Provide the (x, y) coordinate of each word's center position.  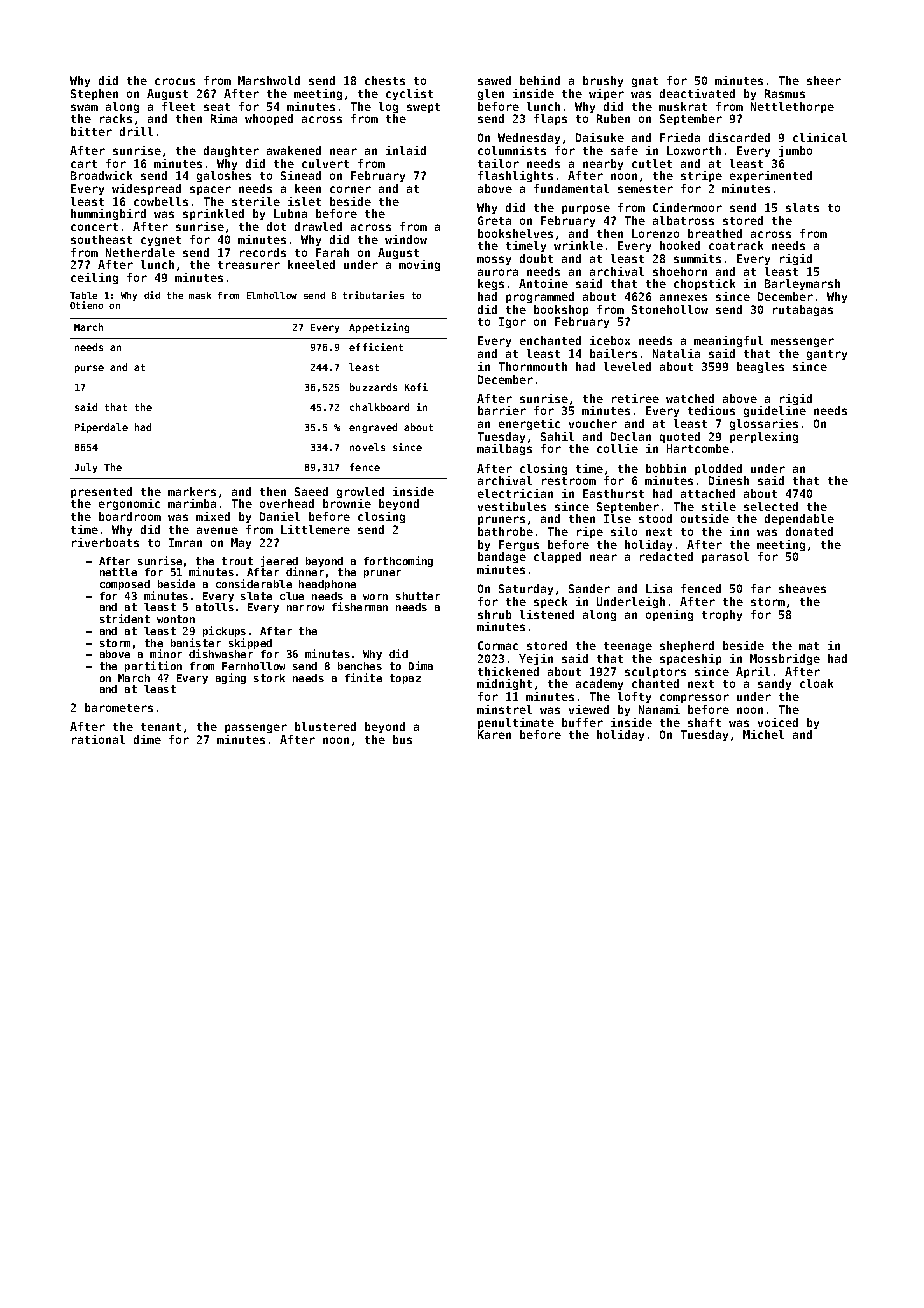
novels (367, 447)
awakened (294, 150)
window (406, 239)
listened (547, 614)
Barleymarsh (802, 284)
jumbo (795, 151)
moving (419, 265)
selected (771, 506)
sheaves (802, 588)
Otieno (86, 305)
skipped (250, 643)
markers (192, 491)
